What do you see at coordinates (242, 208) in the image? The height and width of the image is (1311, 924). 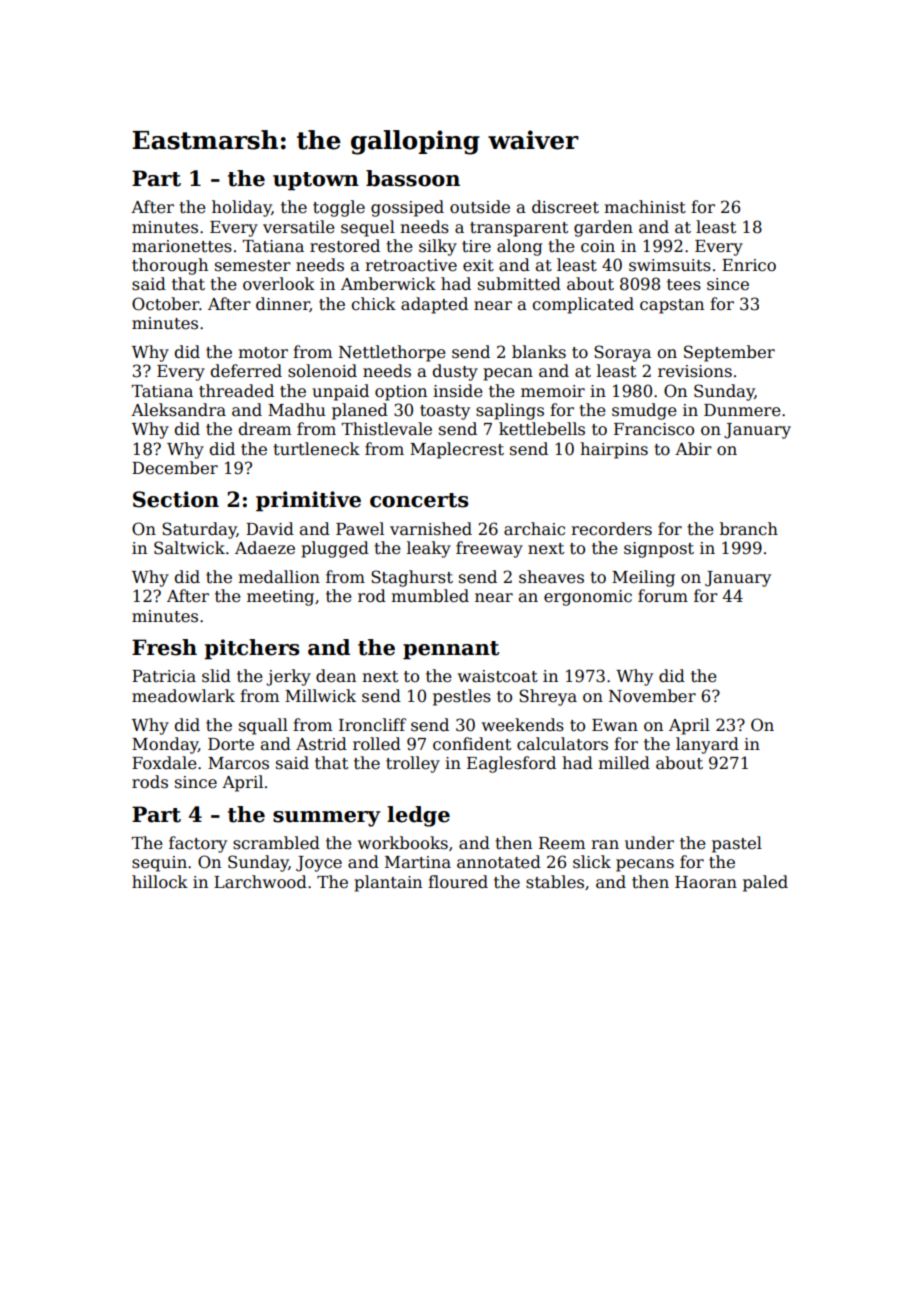 I see `holiday` at bounding box center [242, 208].
